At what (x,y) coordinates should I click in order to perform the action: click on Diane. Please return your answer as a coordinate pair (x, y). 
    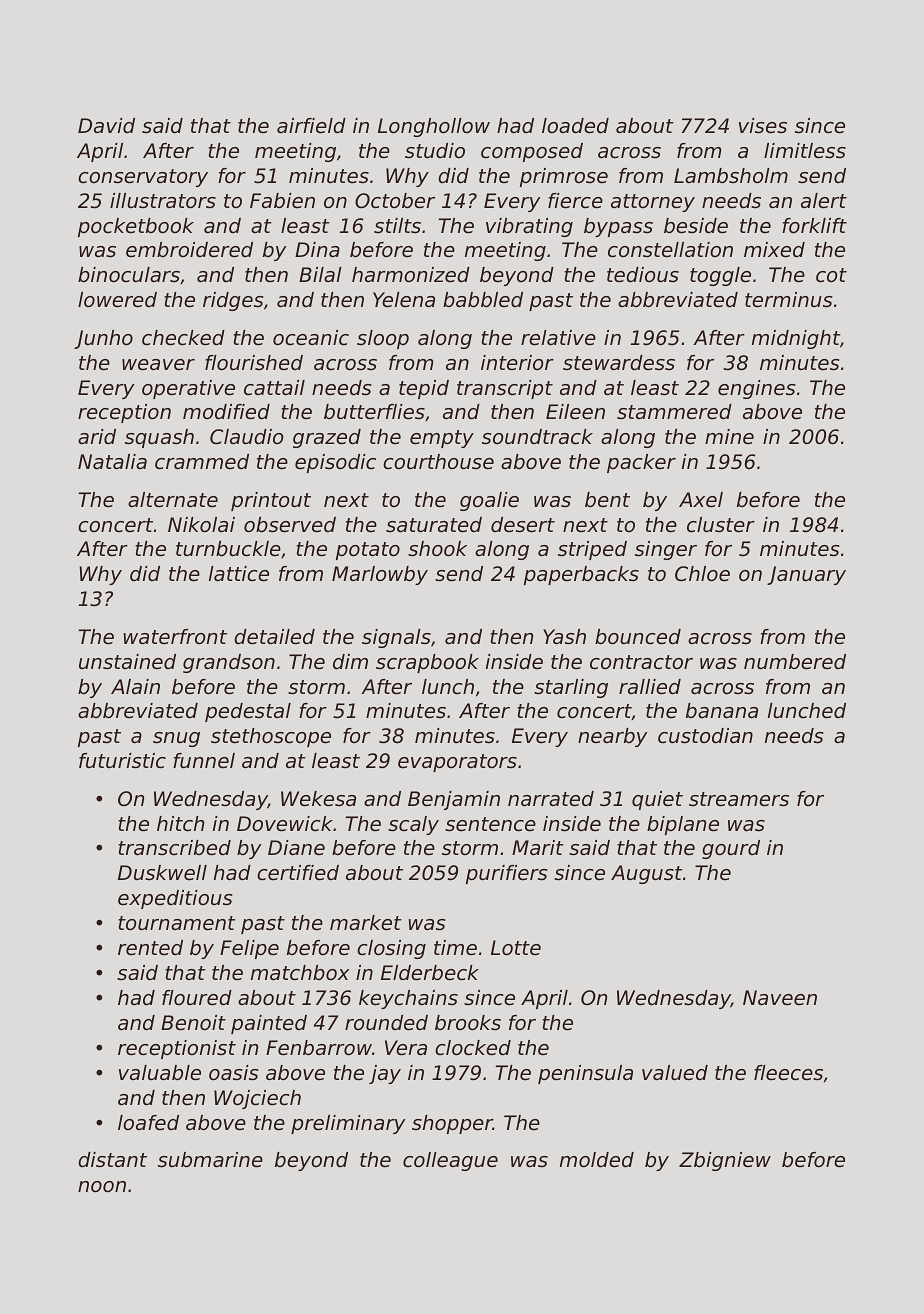
    Looking at the image, I should click on (296, 848).
